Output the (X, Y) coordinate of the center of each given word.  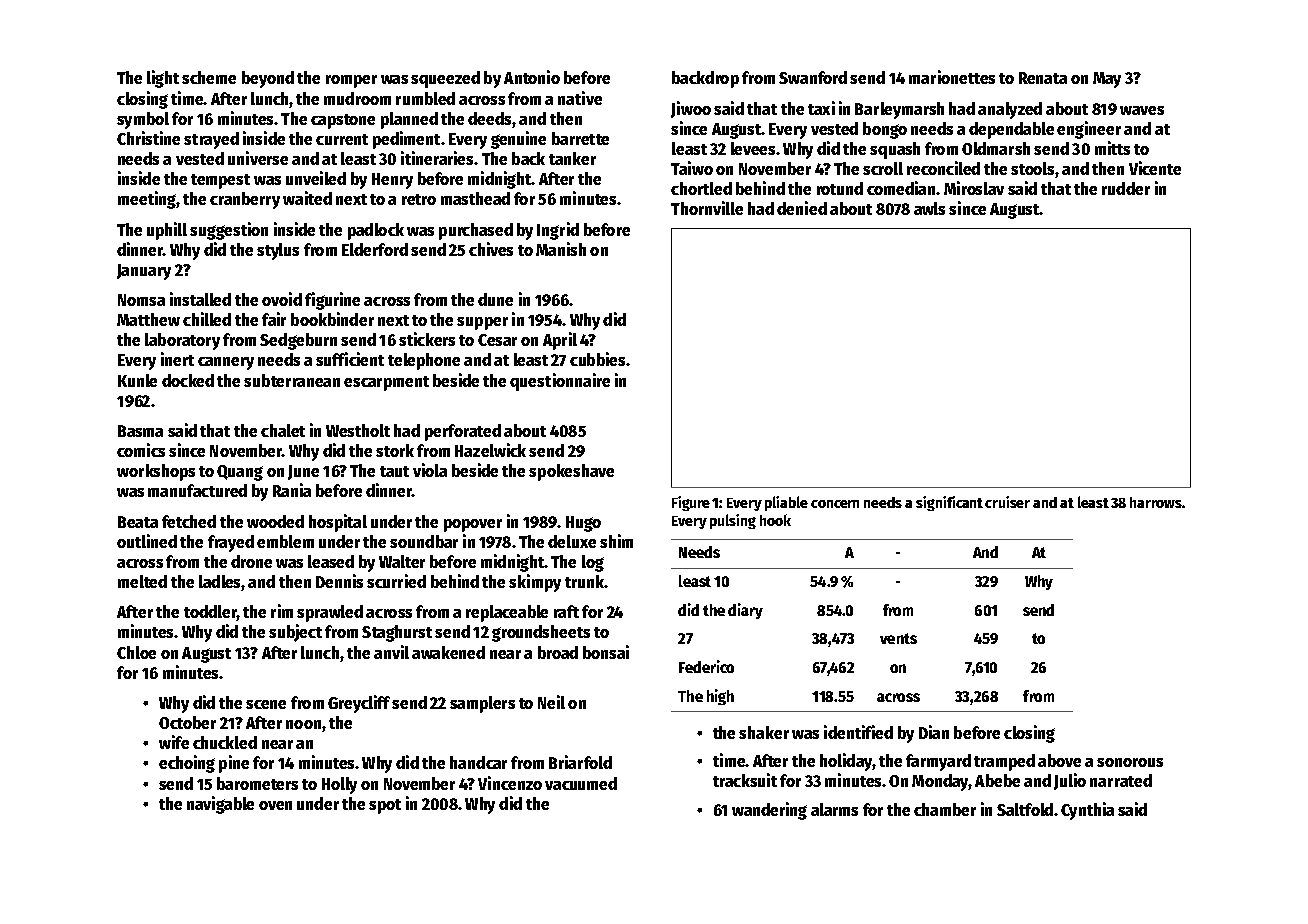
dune (495, 299)
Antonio (532, 77)
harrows (1156, 502)
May (1107, 80)
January (144, 272)
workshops (156, 472)
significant (949, 503)
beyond (268, 79)
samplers (482, 704)
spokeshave (571, 472)
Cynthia (1087, 811)
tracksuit (745, 780)
